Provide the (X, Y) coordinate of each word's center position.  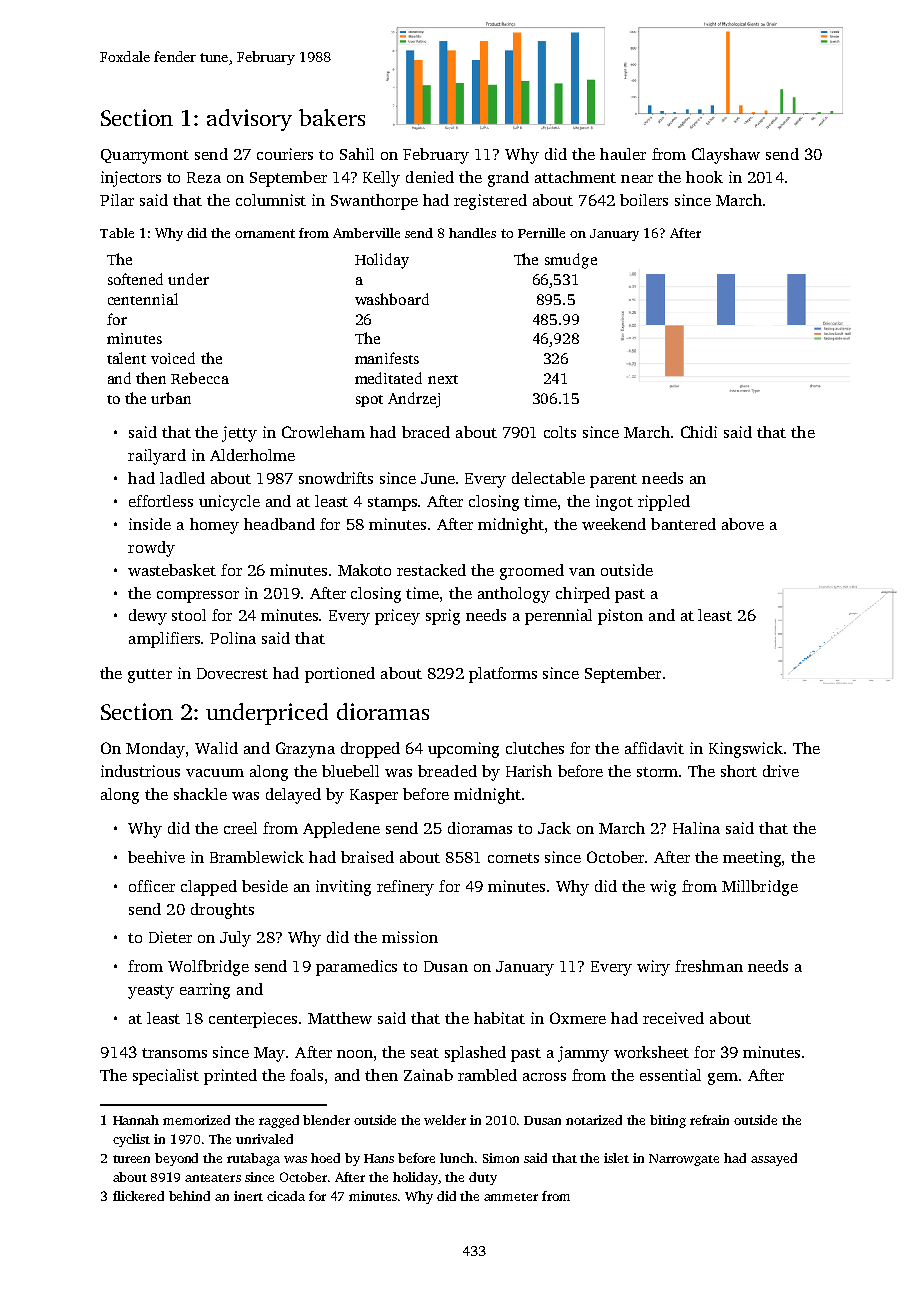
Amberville (366, 233)
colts (560, 432)
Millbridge (760, 888)
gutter (150, 676)
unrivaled (264, 1139)
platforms (503, 675)
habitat (499, 1018)
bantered (683, 524)
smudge (571, 261)
